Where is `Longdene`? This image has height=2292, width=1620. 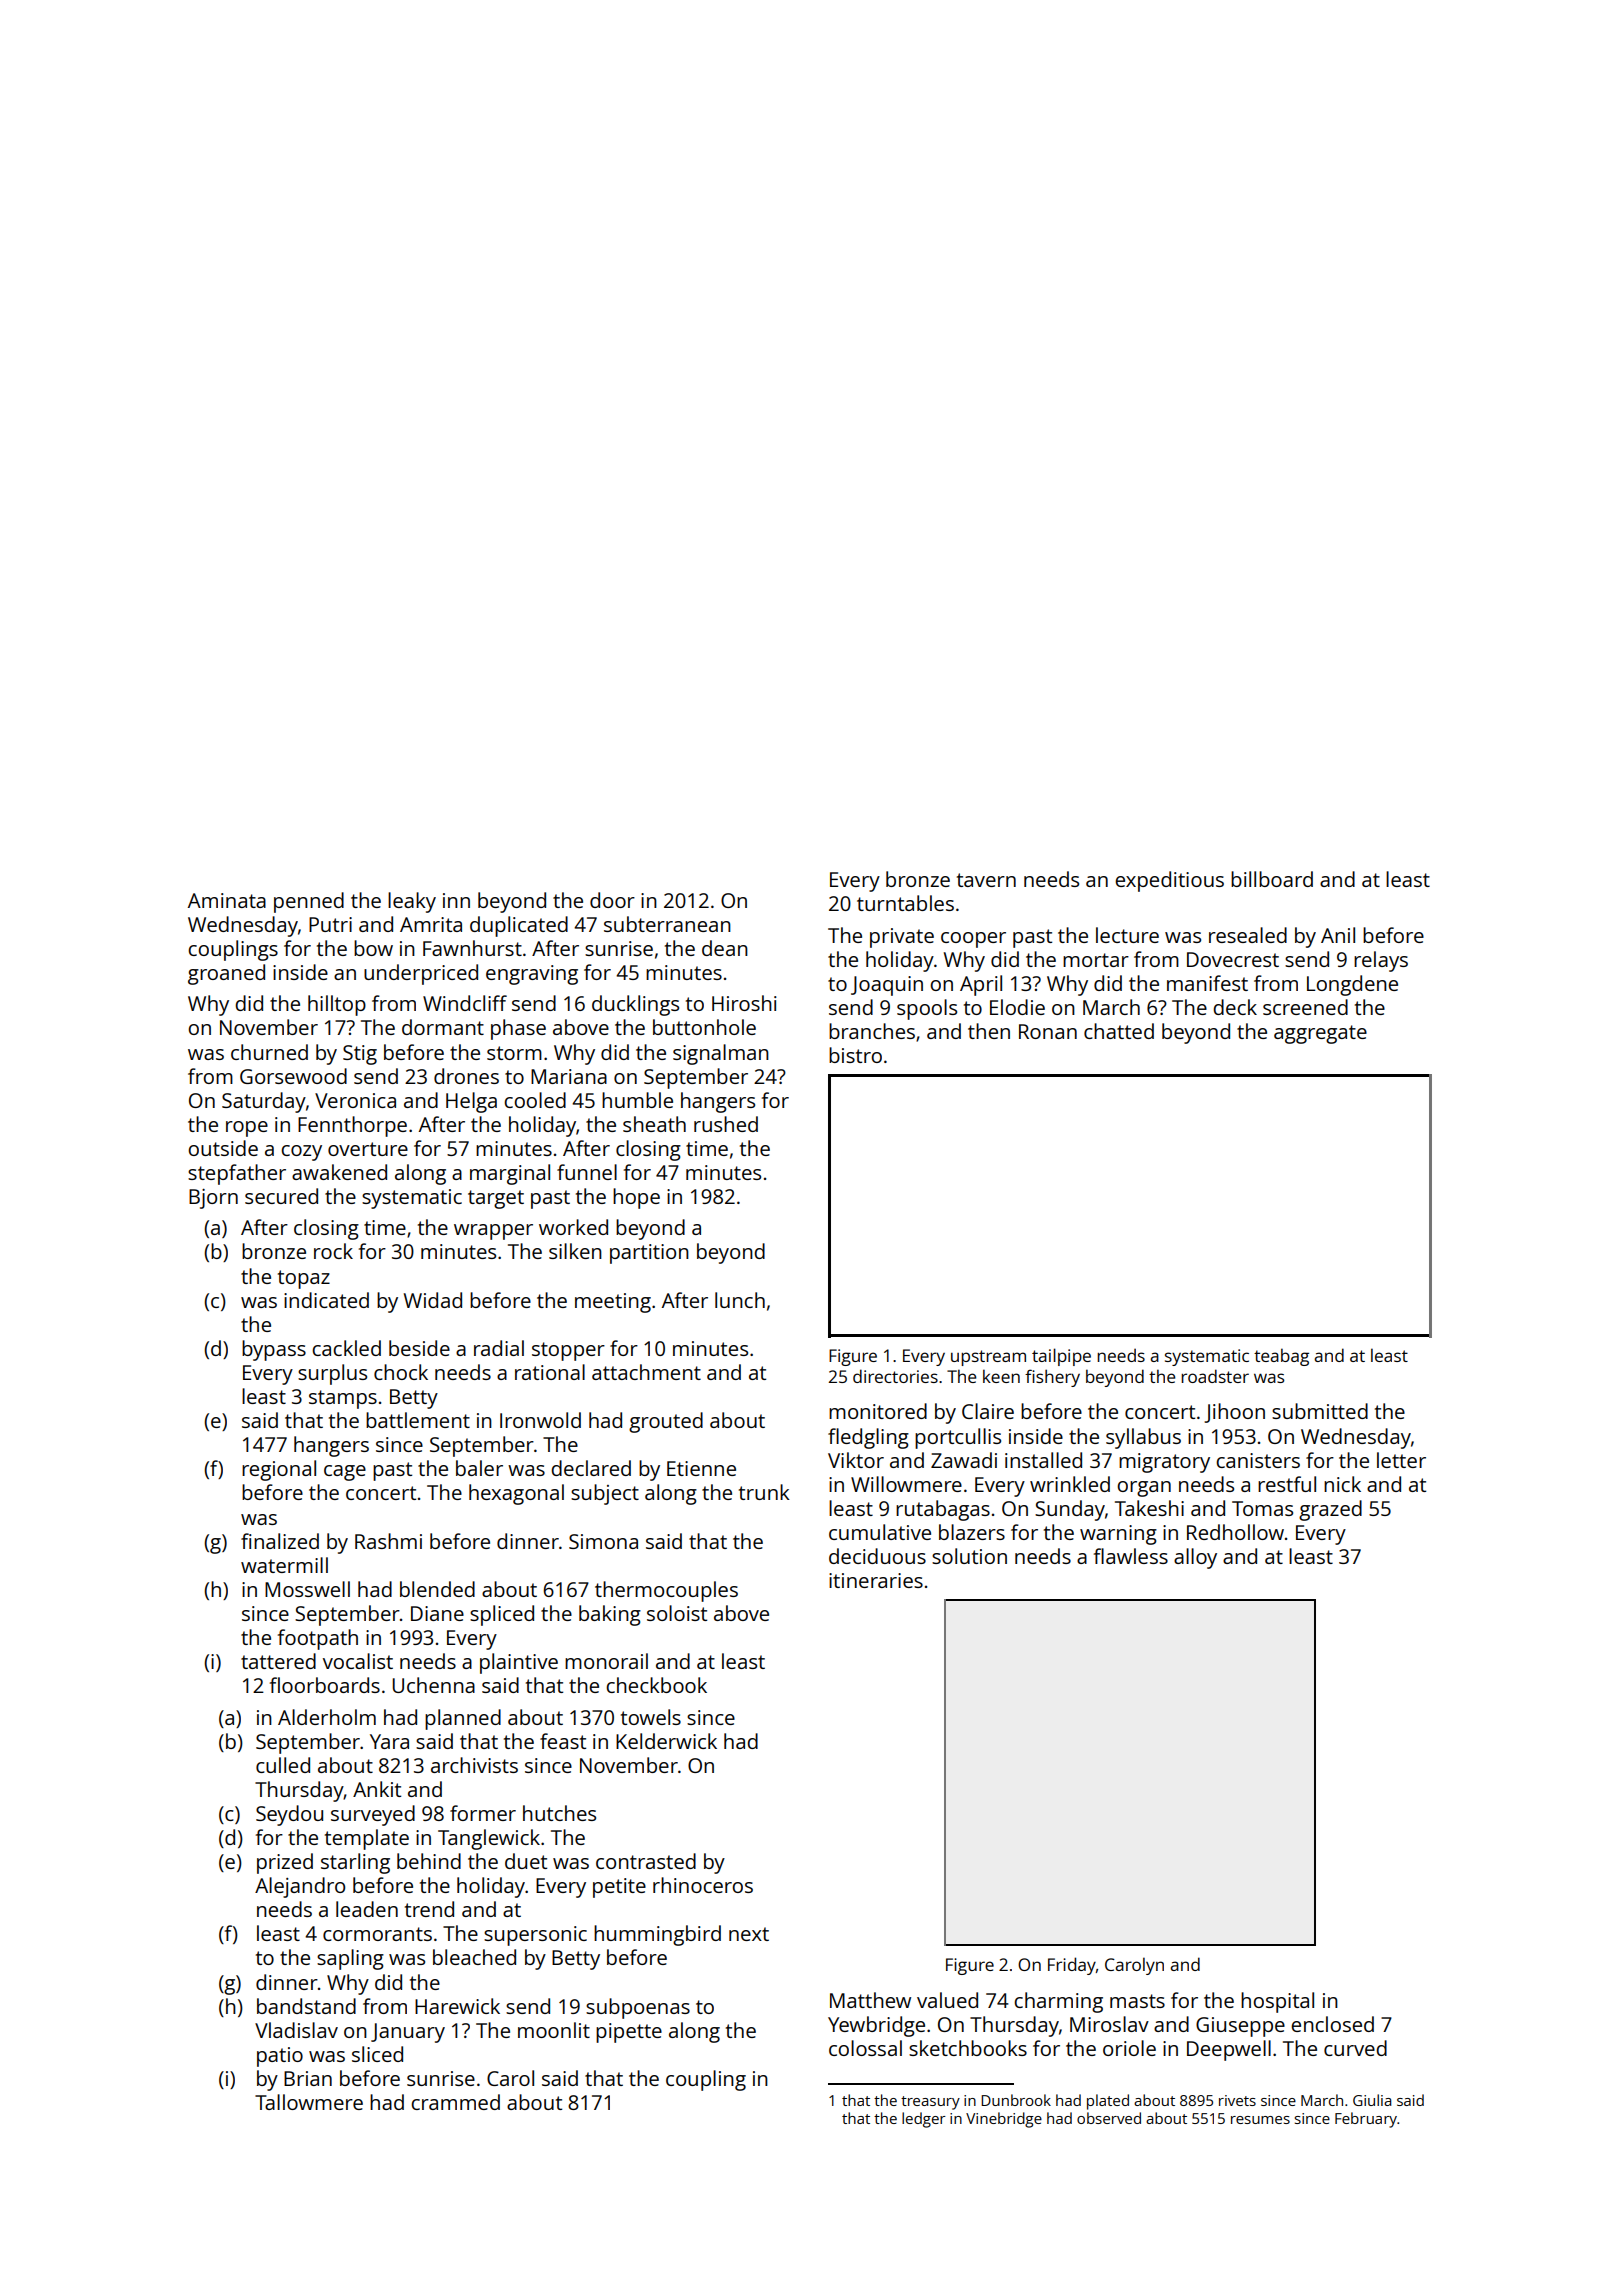 Longdene is located at coordinates (1352, 985).
